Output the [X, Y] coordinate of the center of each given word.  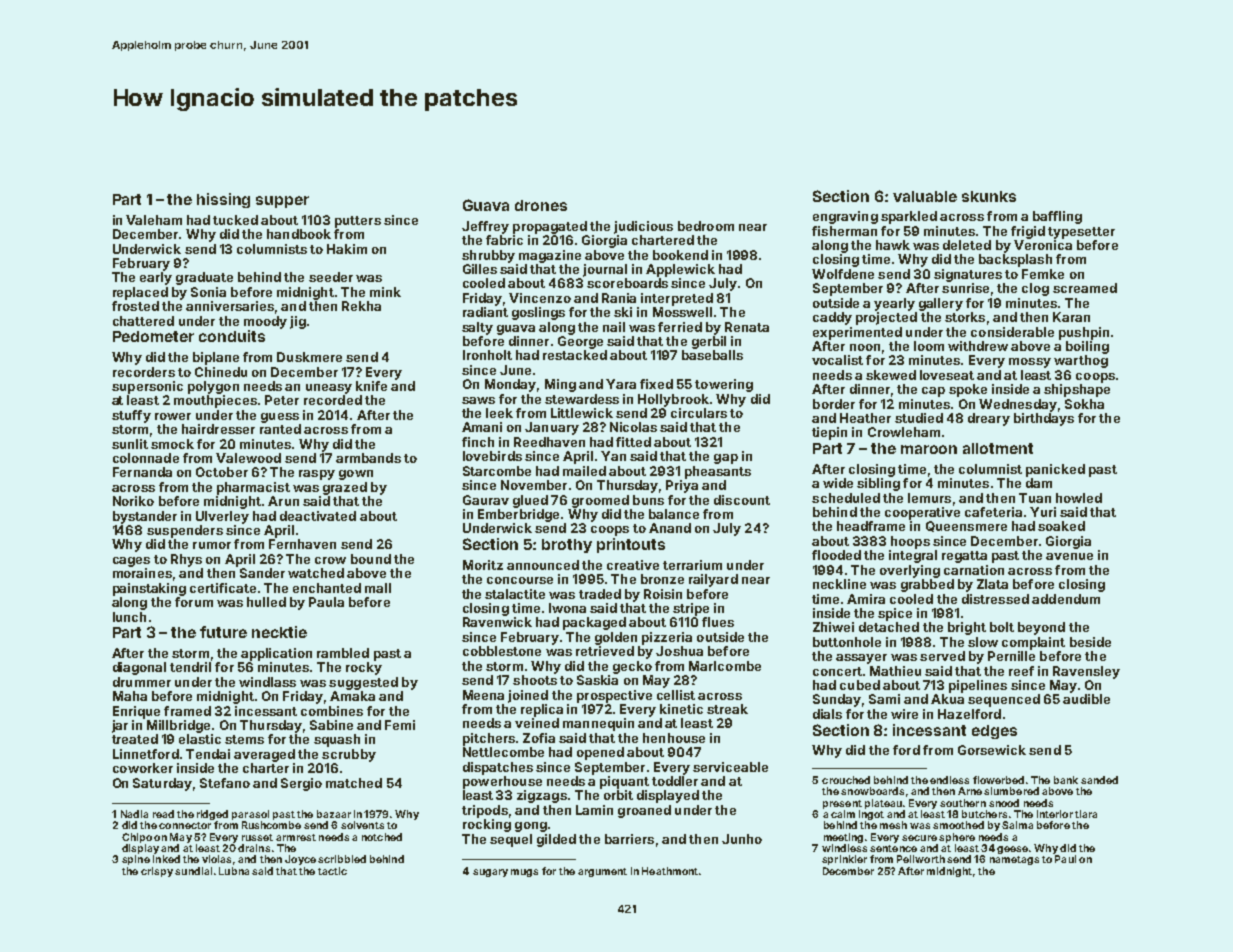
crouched [846, 780]
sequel [511, 840]
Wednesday [1018, 405]
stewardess [582, 399]
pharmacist [253, 488]
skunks [989, 196]
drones [541, 205]
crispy [157, 872]
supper [282, 202]
